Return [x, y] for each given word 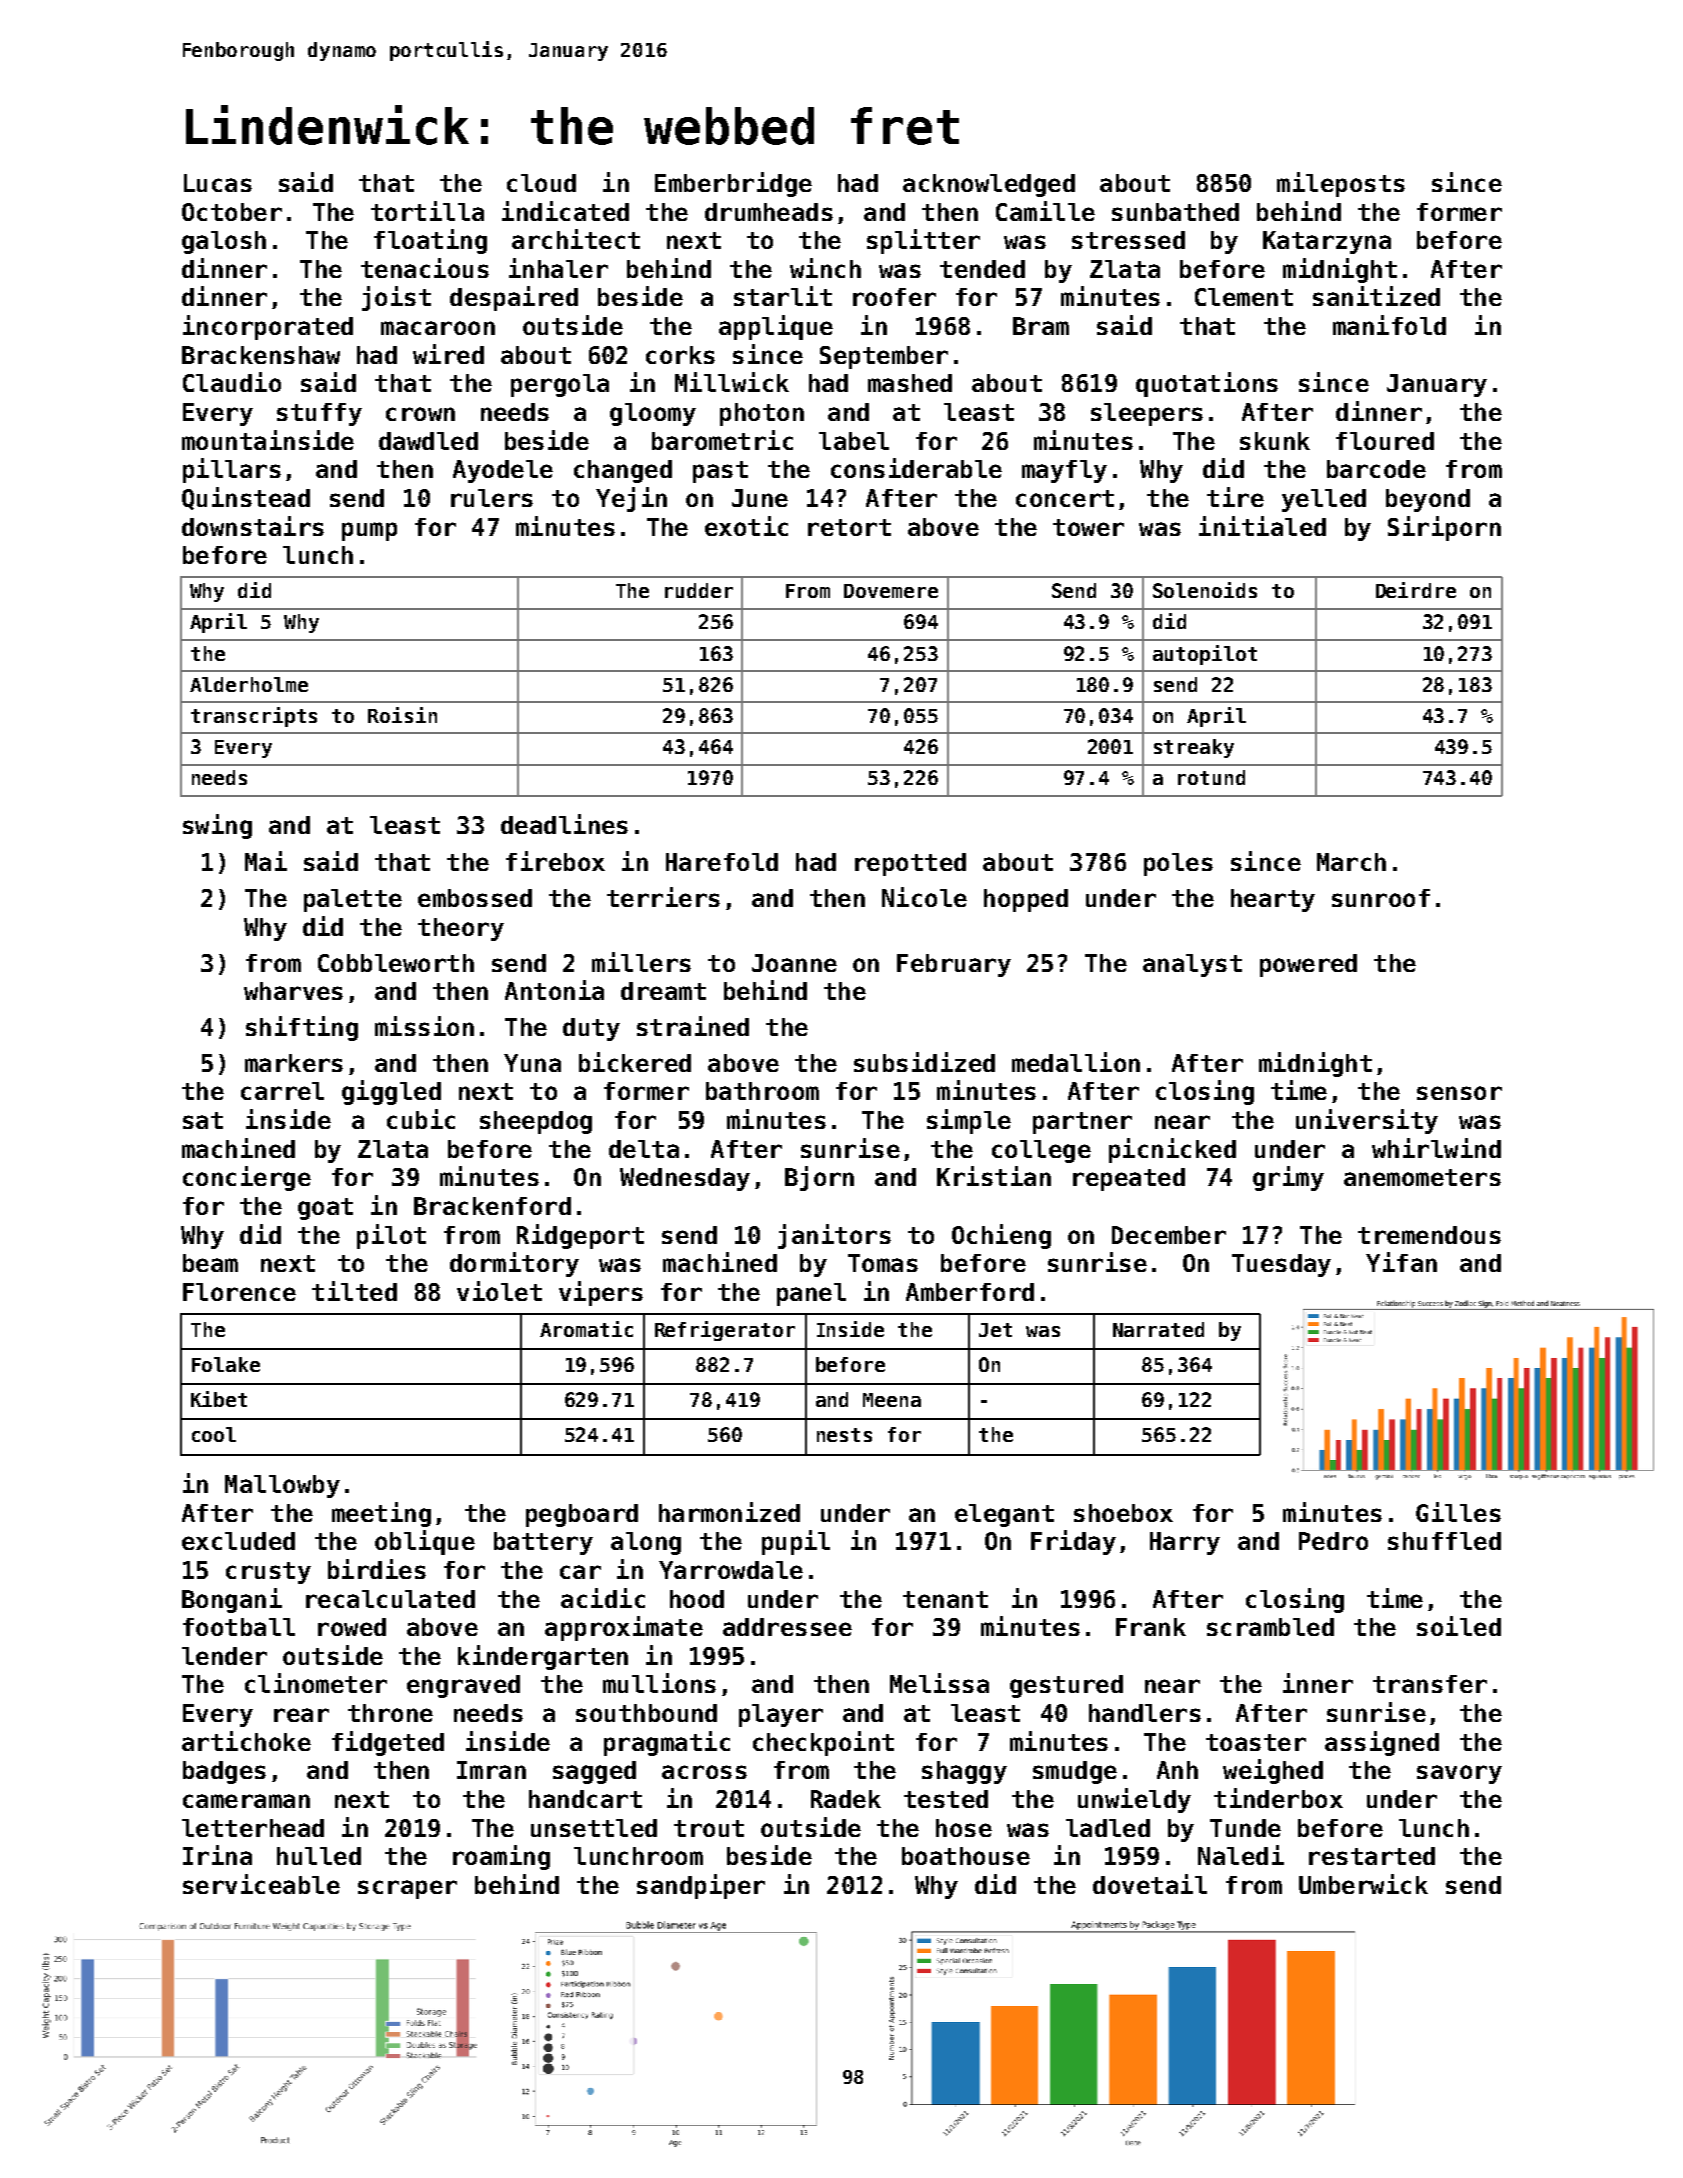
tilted [354, 1291]
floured [1385, 441]
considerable [916, 468]
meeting [381, 1514]
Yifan [1401, 1262]
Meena [892, 1400]
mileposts [1341, 184]
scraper [407, 1889]
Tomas [883, 1263]
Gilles [1458, 1512]
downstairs [253, 526]
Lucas [218, 183]
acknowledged [989, 185]
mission [424, 1026]
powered [1308, 965]
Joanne [794, 963]
